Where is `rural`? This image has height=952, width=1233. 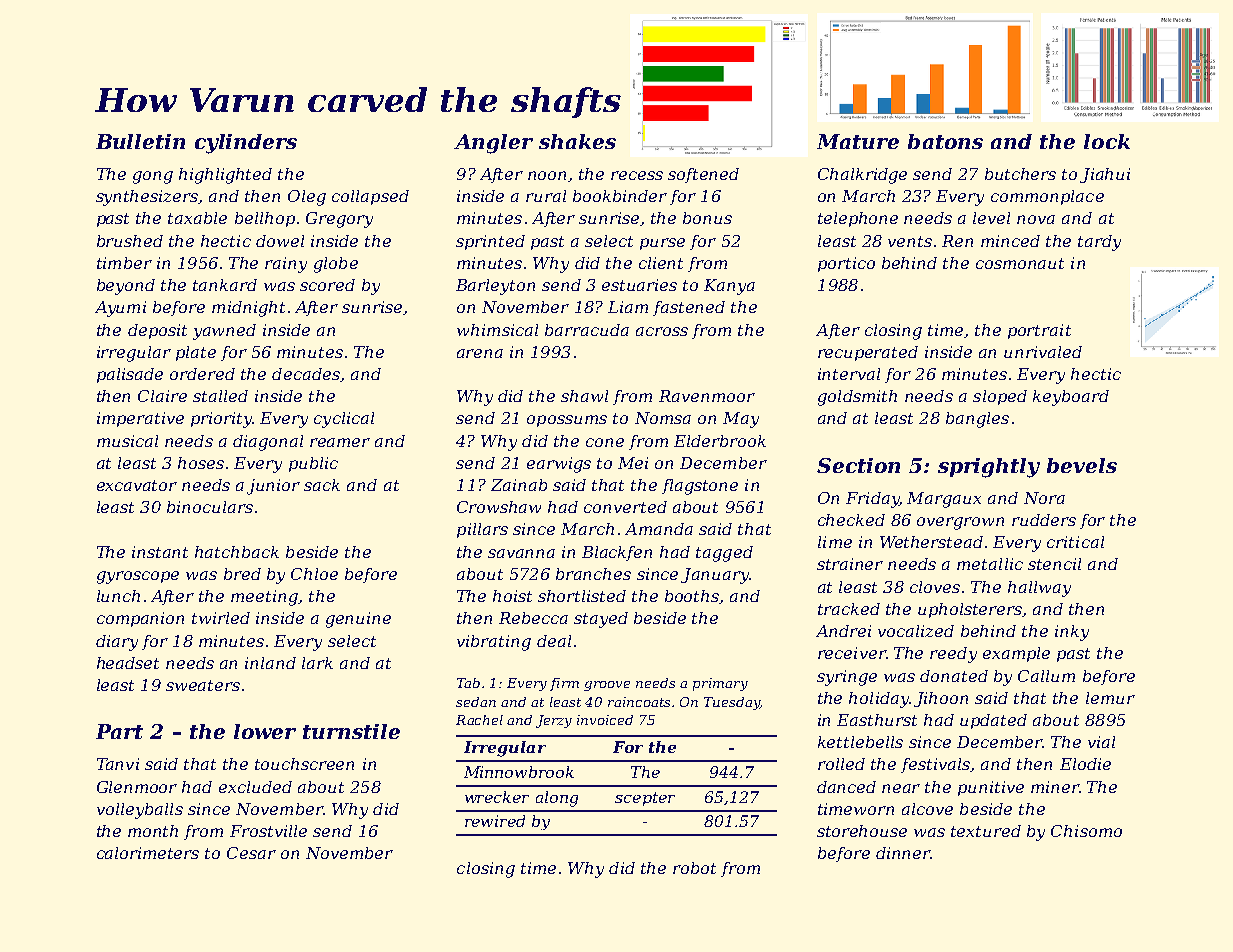 rural is located at coordinates (546, 196).
